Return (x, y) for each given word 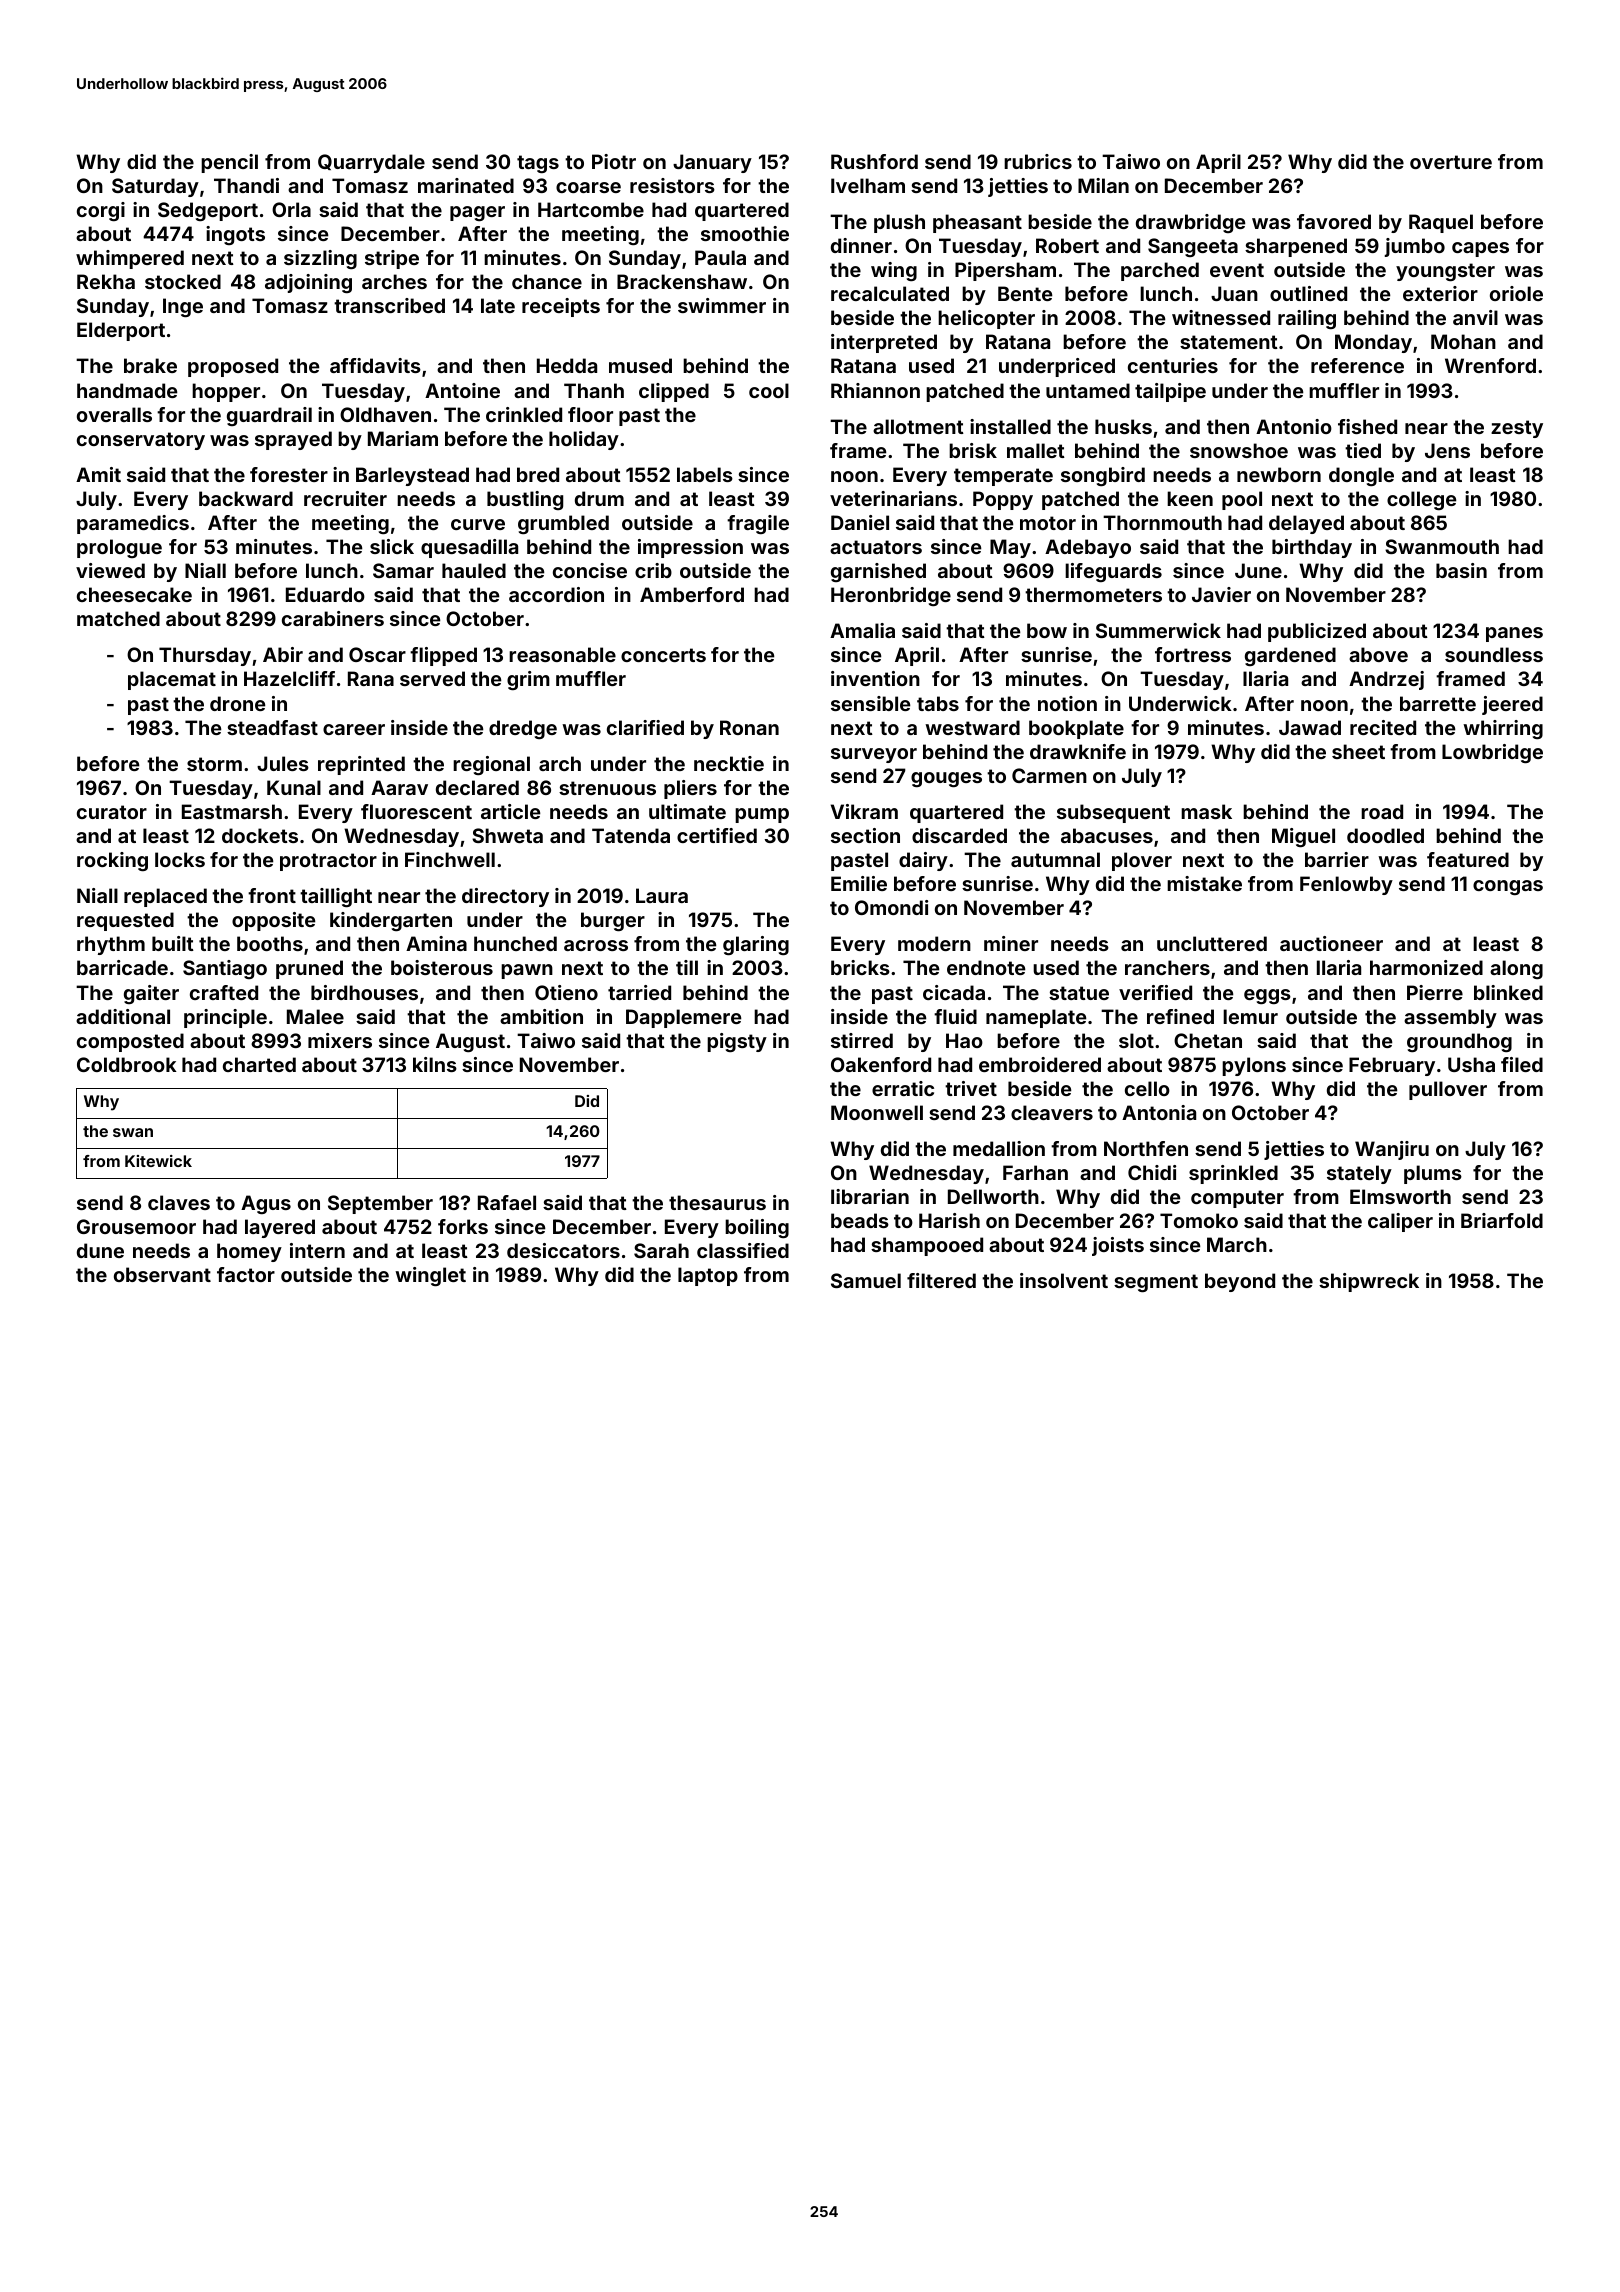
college (1421, 500)
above (1378, 654)
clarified (645, 727)
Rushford (874, 161)
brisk (973, 450)
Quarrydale (371, 163)
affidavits (375, 365)
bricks (860, 967)
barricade (122, 967)
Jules (283, 763)
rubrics (1038, 161)
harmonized (1426, 967)
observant (162, 1274)
